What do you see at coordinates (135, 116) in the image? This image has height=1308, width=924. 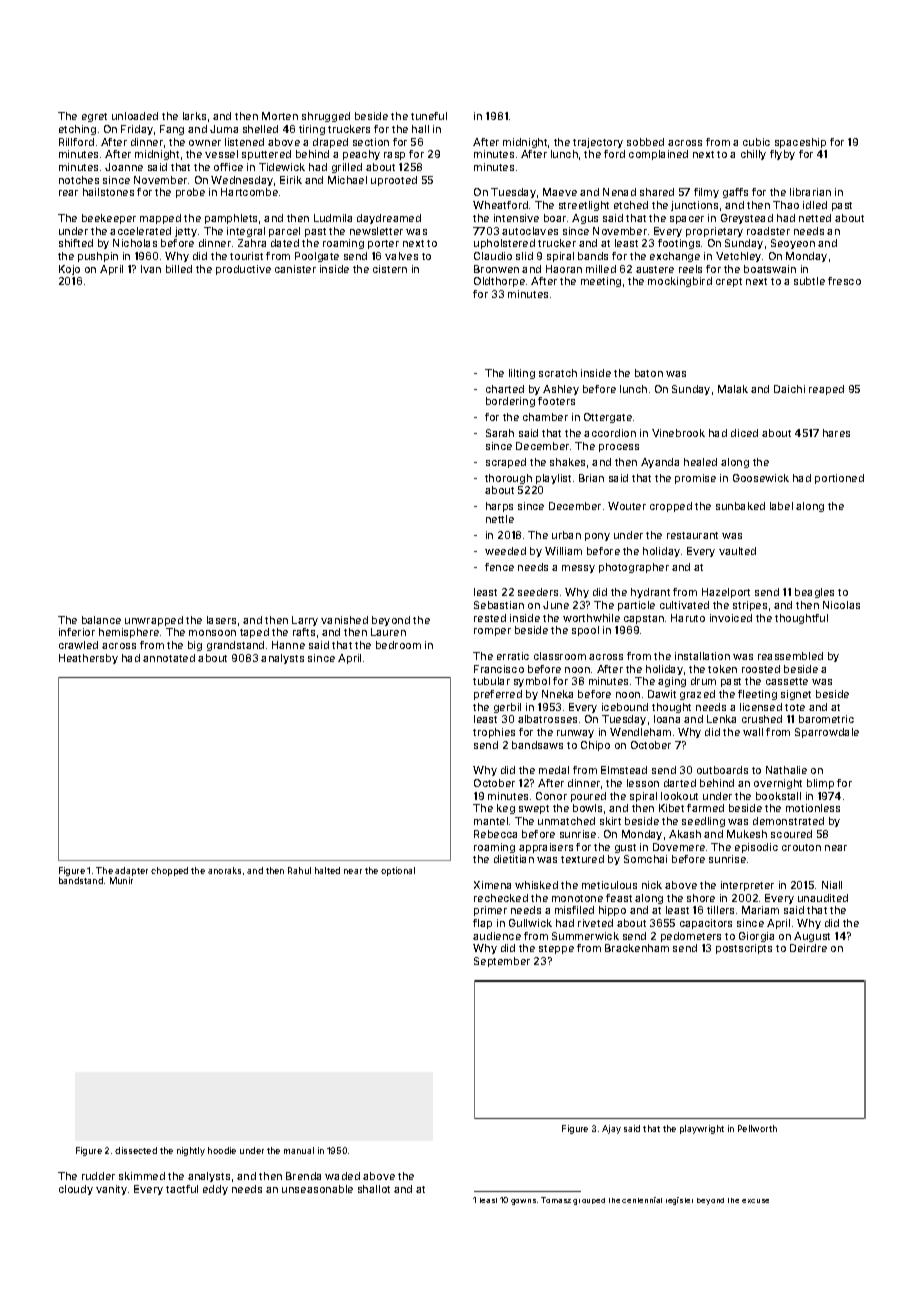 I see `unloaded` at bounding box center [135, 116].
